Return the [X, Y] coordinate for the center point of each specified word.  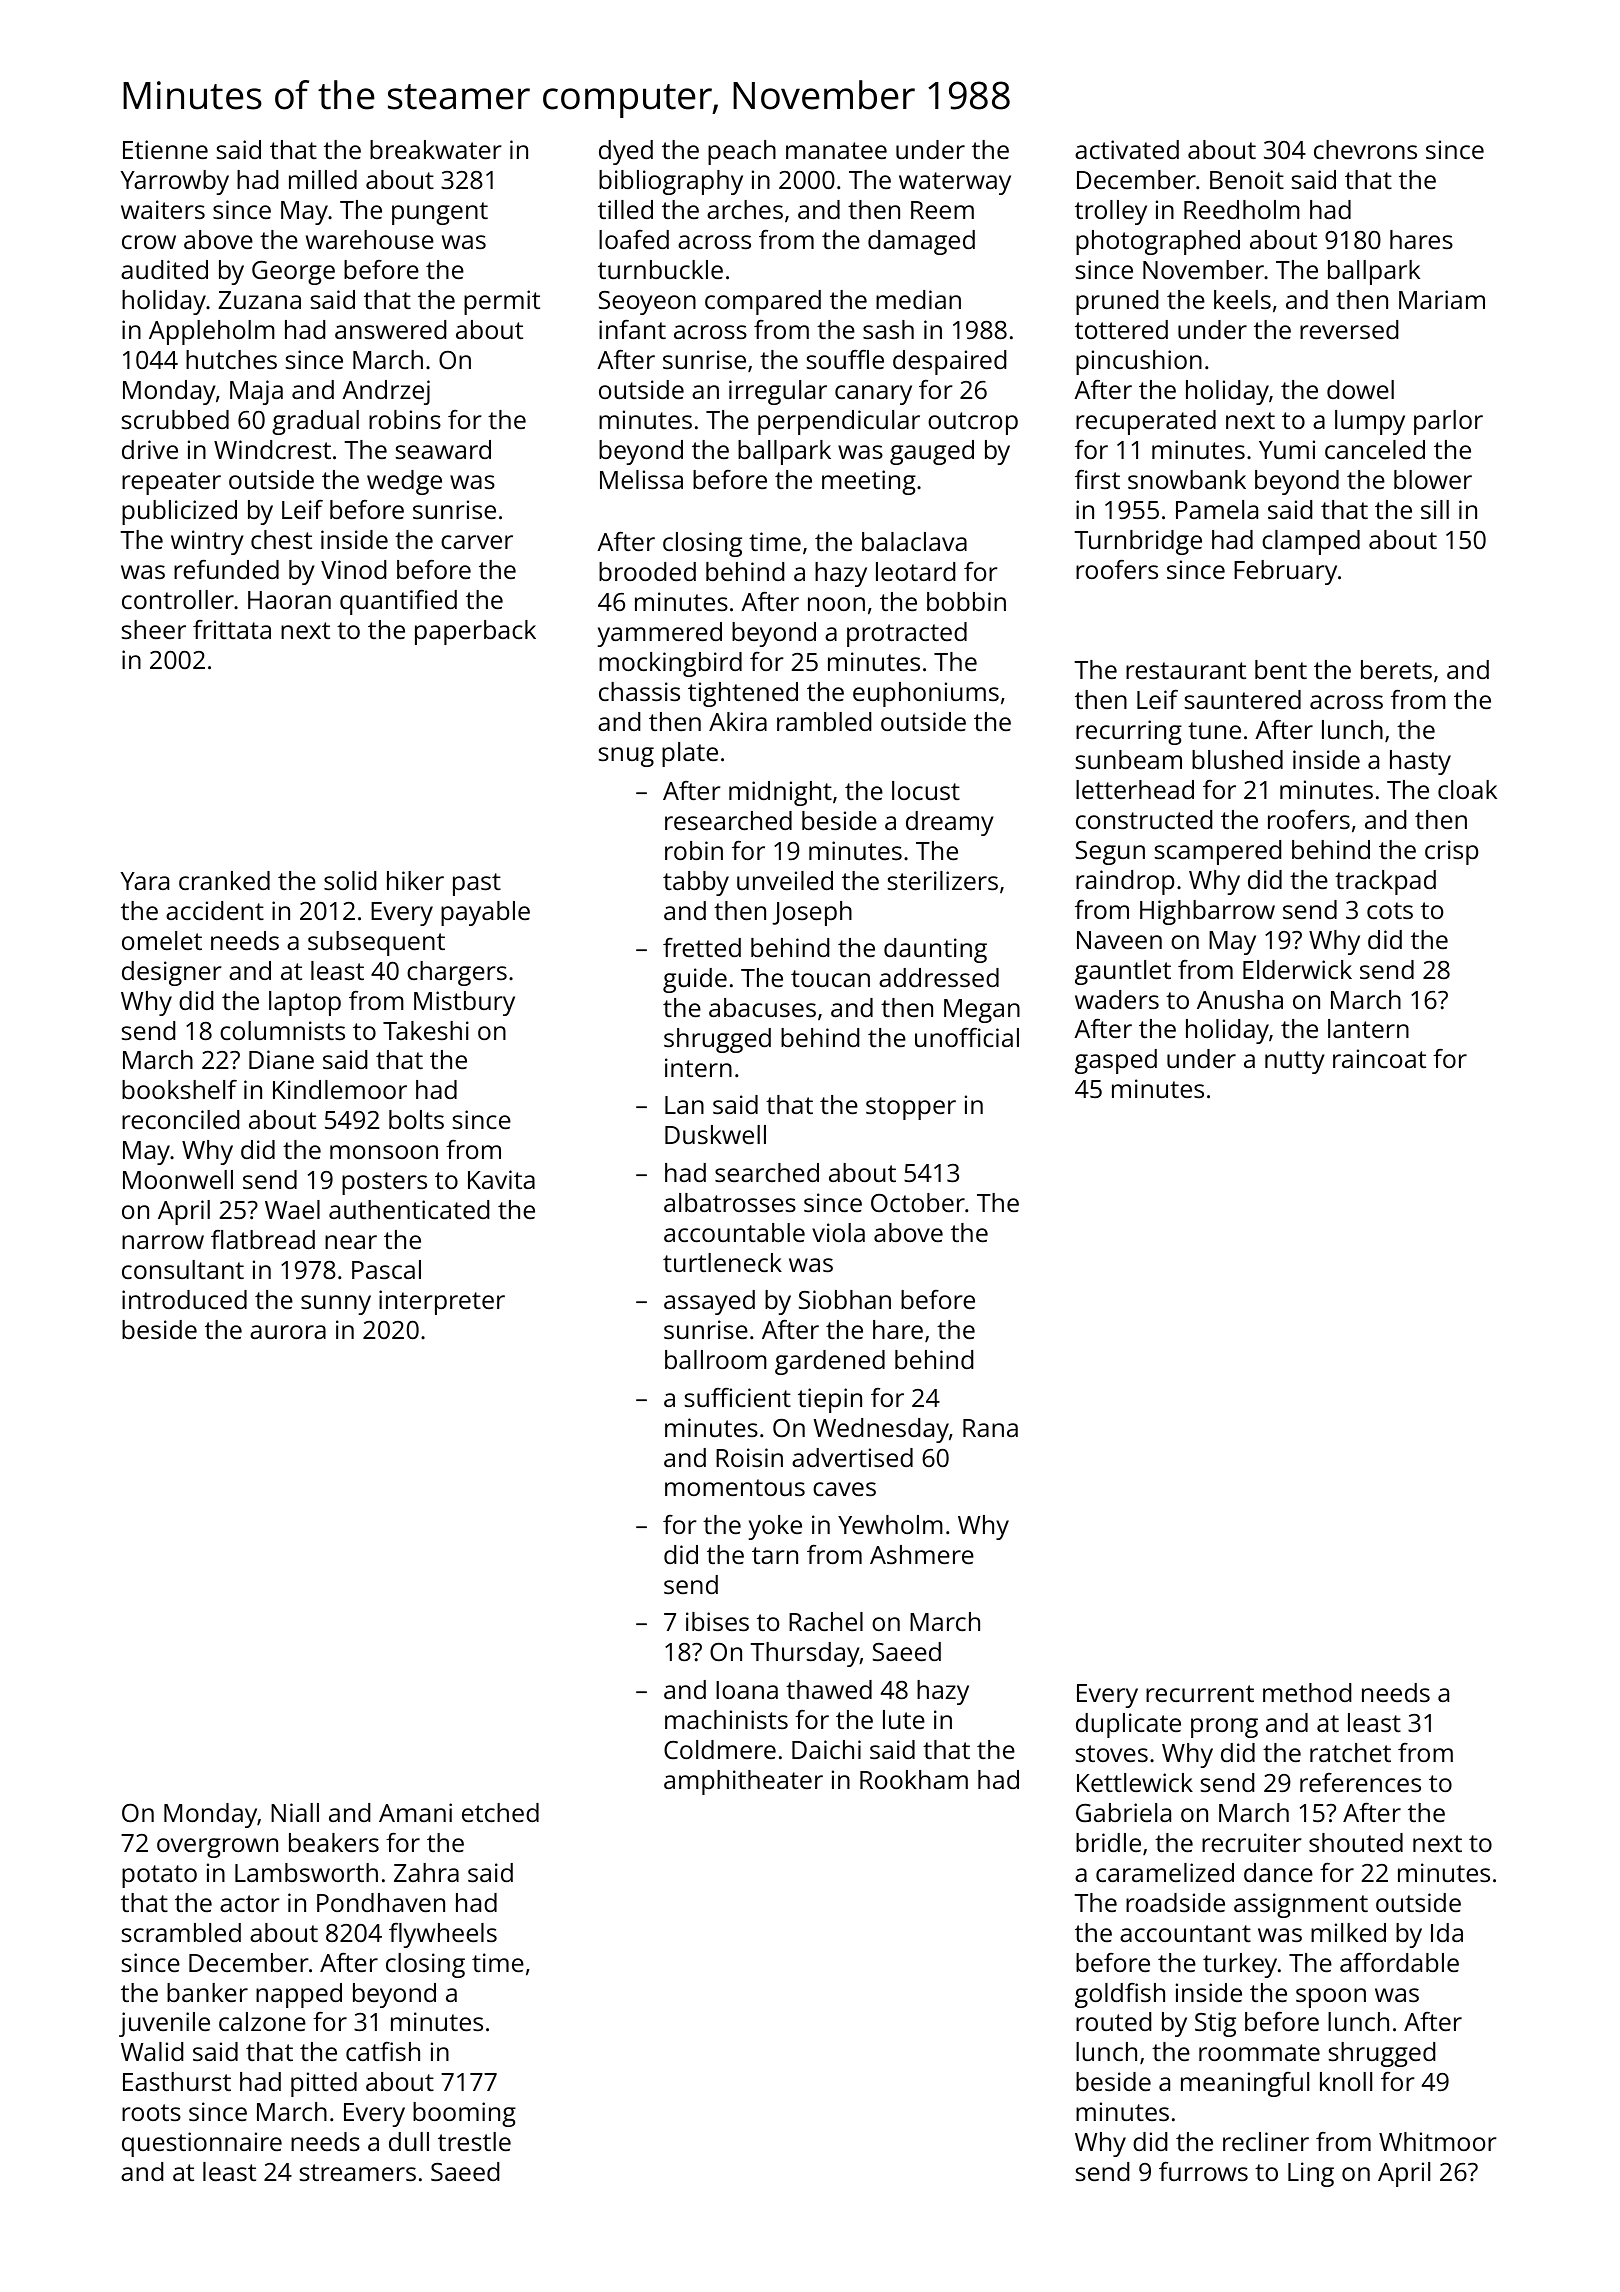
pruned [1117, 302]
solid [350, 880]
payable [485, 913]
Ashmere [922, 1554]
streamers [358, 2172]
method [1307, 1692]
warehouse [370, 239]
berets [1396, 669]
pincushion [1139, 362]
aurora [288, 1332]
